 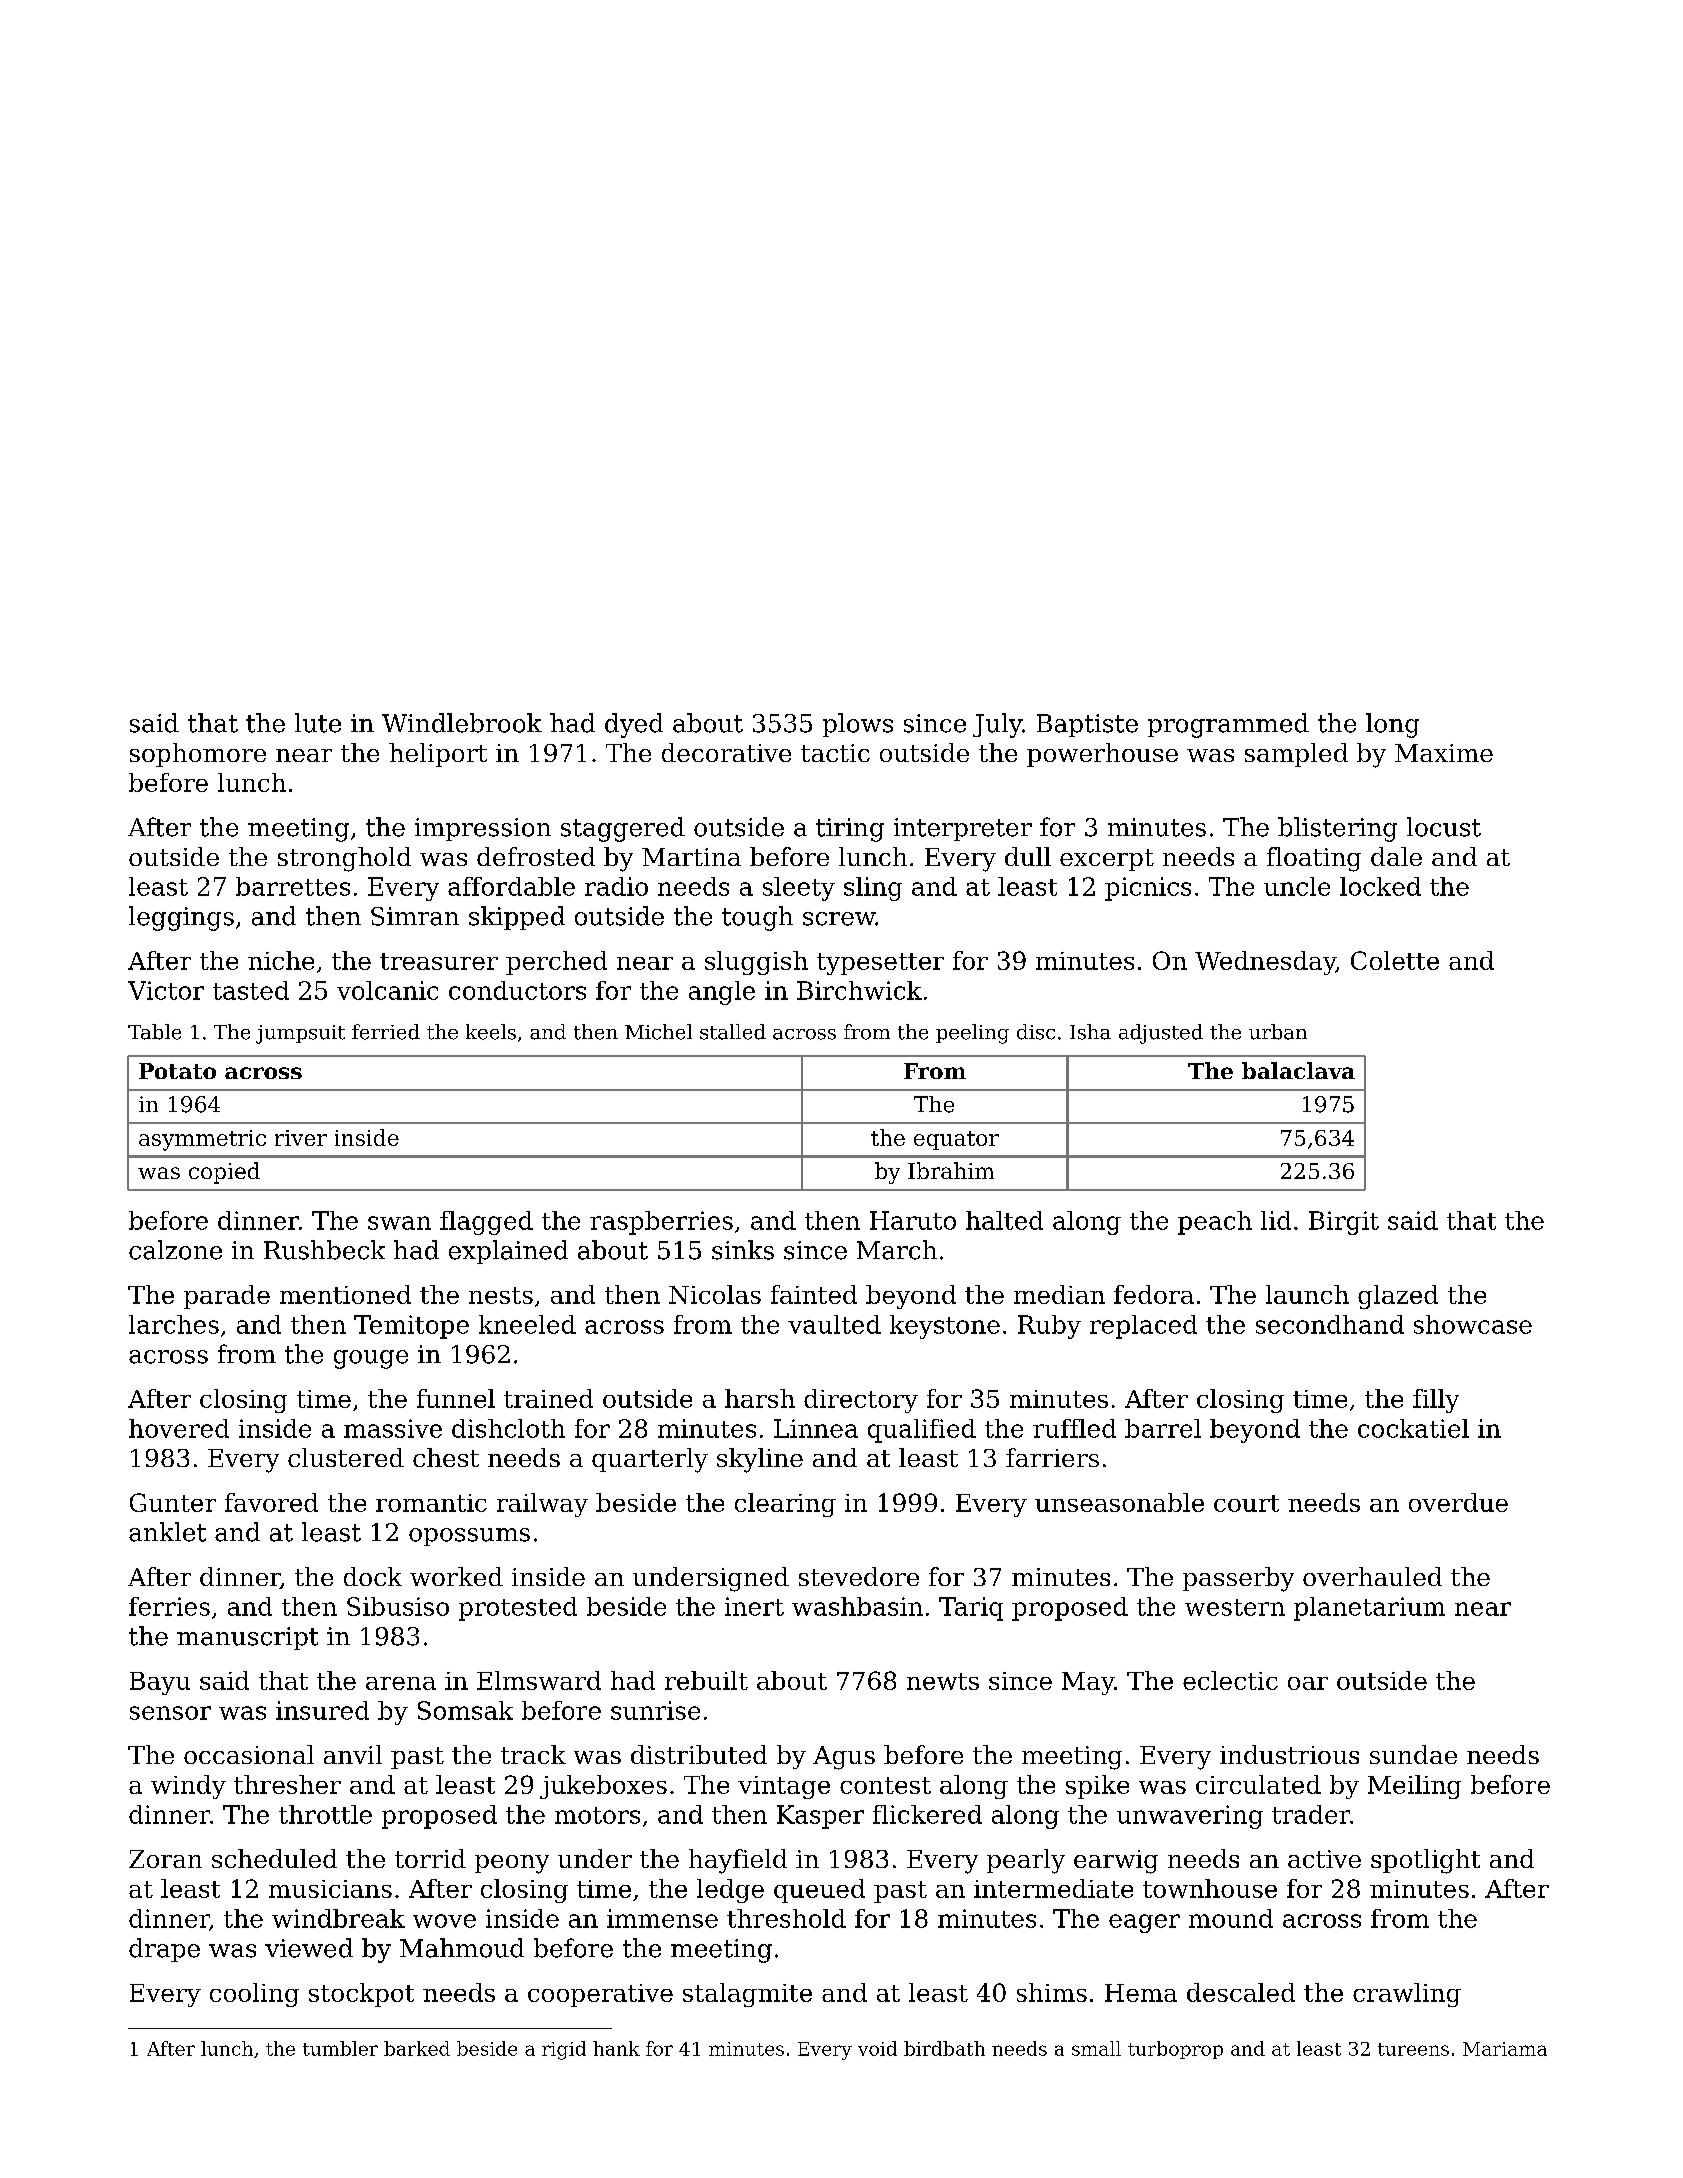 What do you see at coordinates (198, 755) in the page?
I see `sophomore` at bounding box center [198, 755].
